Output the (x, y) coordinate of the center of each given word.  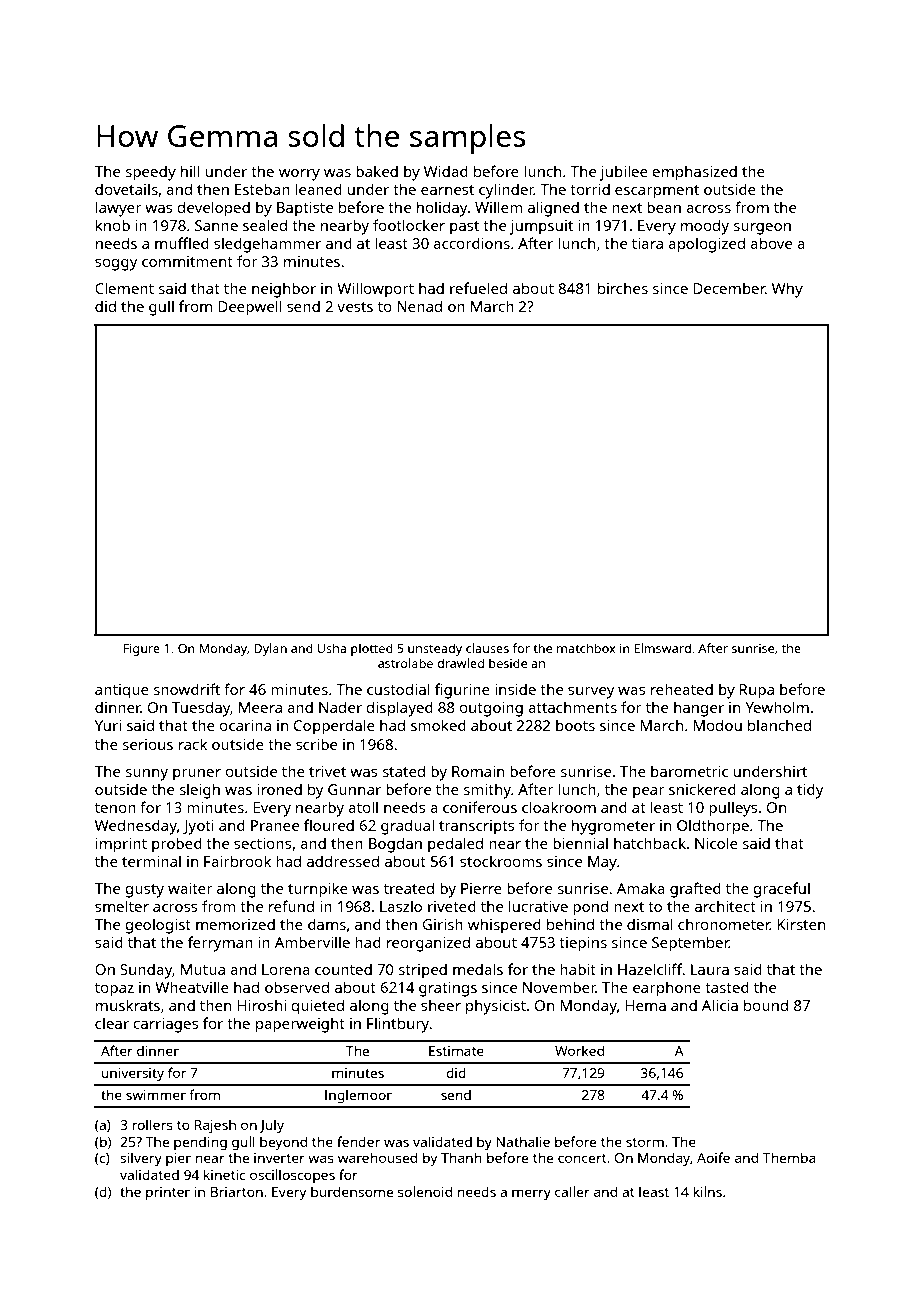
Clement (124, 288)
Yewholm (777, 707)
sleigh (200, 791)
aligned (553, 209)
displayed (400, 709)
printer (168, 1193)
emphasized (695, 173)
